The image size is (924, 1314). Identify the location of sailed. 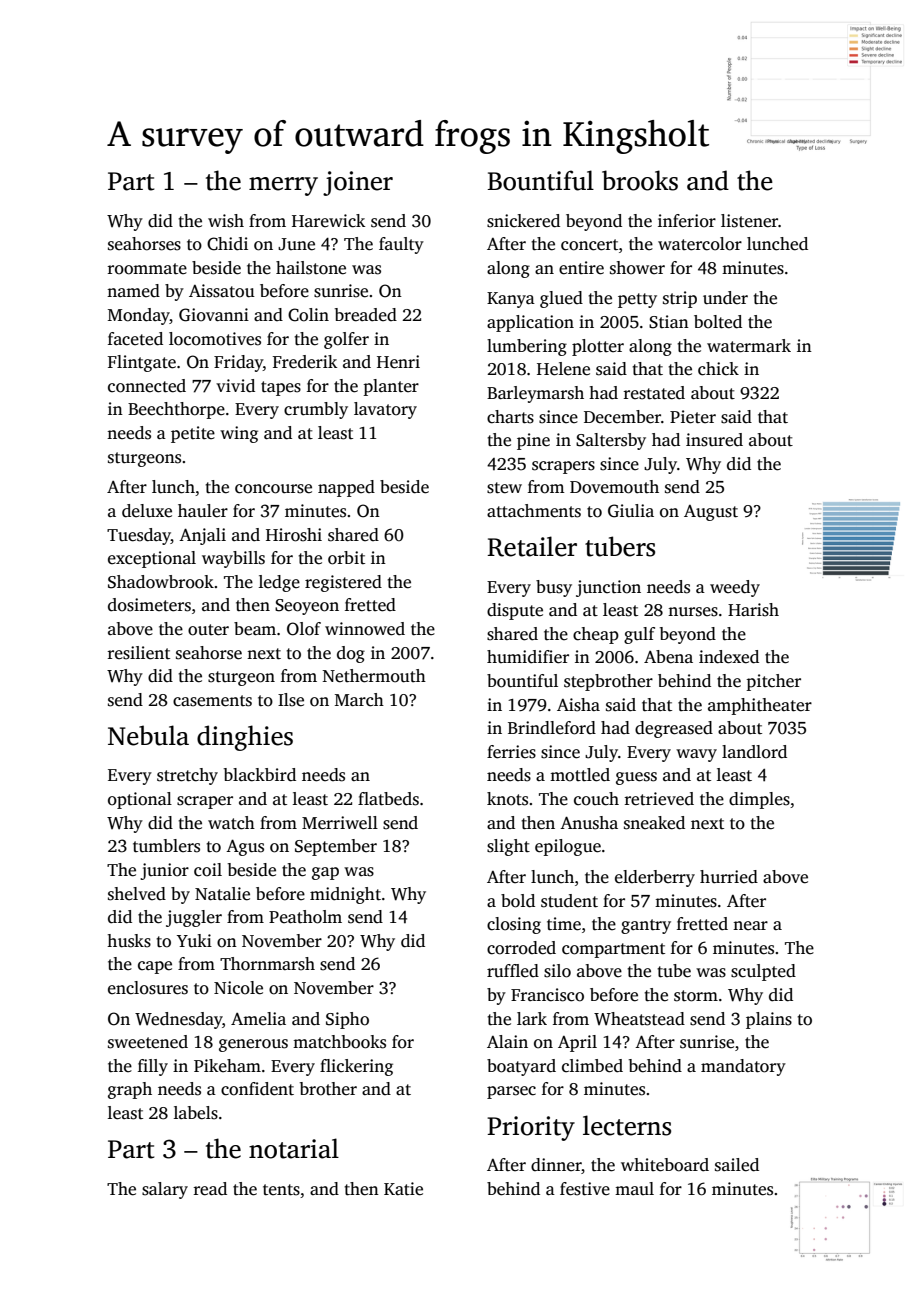
(737, 1165).
